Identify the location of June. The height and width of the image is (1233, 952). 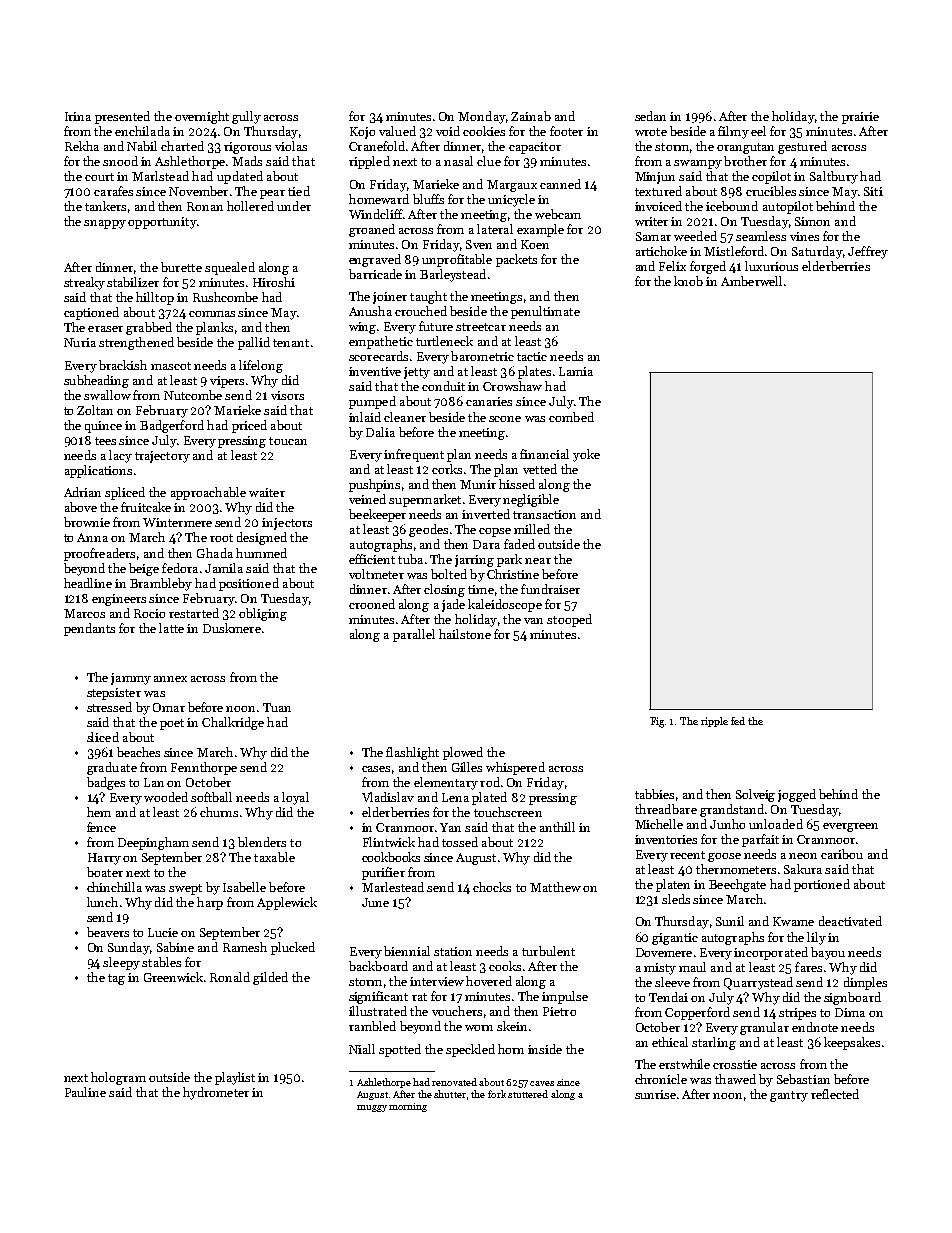
(375, 902).
